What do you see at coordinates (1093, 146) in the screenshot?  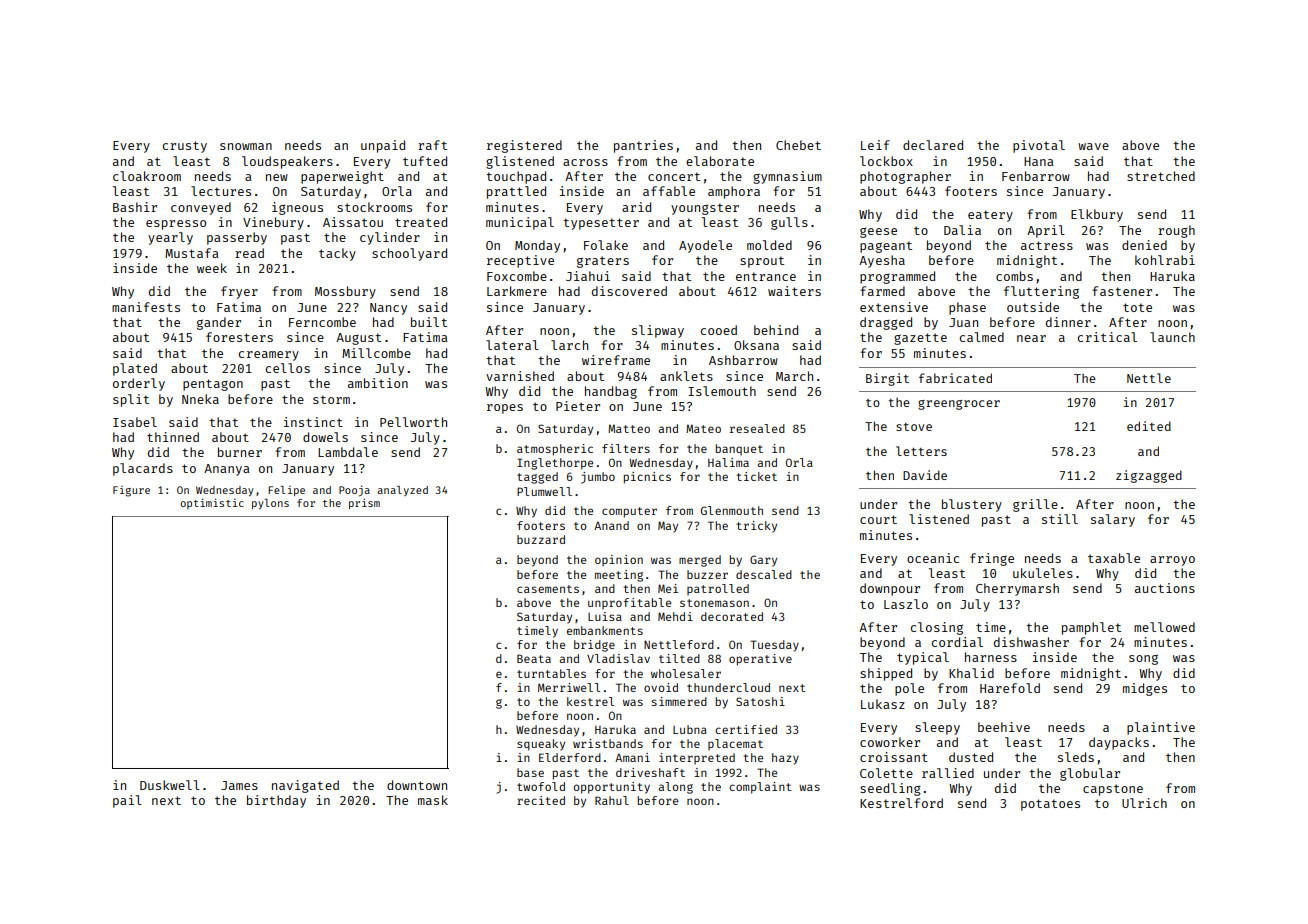 I see `wave` at bounding box center [1093, 146].
